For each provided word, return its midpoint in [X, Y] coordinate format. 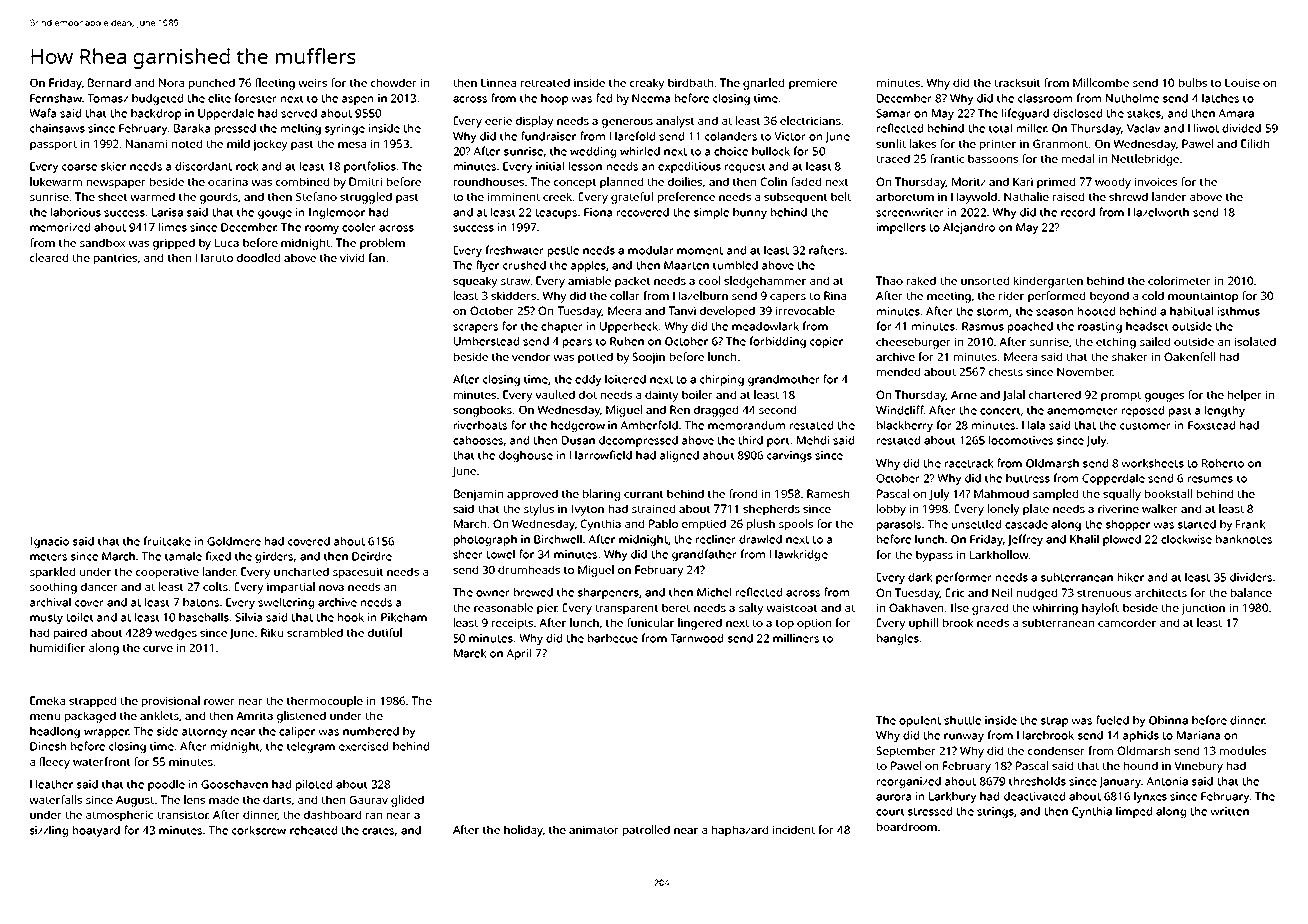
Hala [1033, 425]
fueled [1112, 720]
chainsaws [57, 128]
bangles [898, 639]
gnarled [763, 84]
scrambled [315, 632]
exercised [363, 746]
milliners [796, 638]
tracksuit [1017, 82]
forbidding [777, 342]
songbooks [482, 411]
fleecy [54, 763]
